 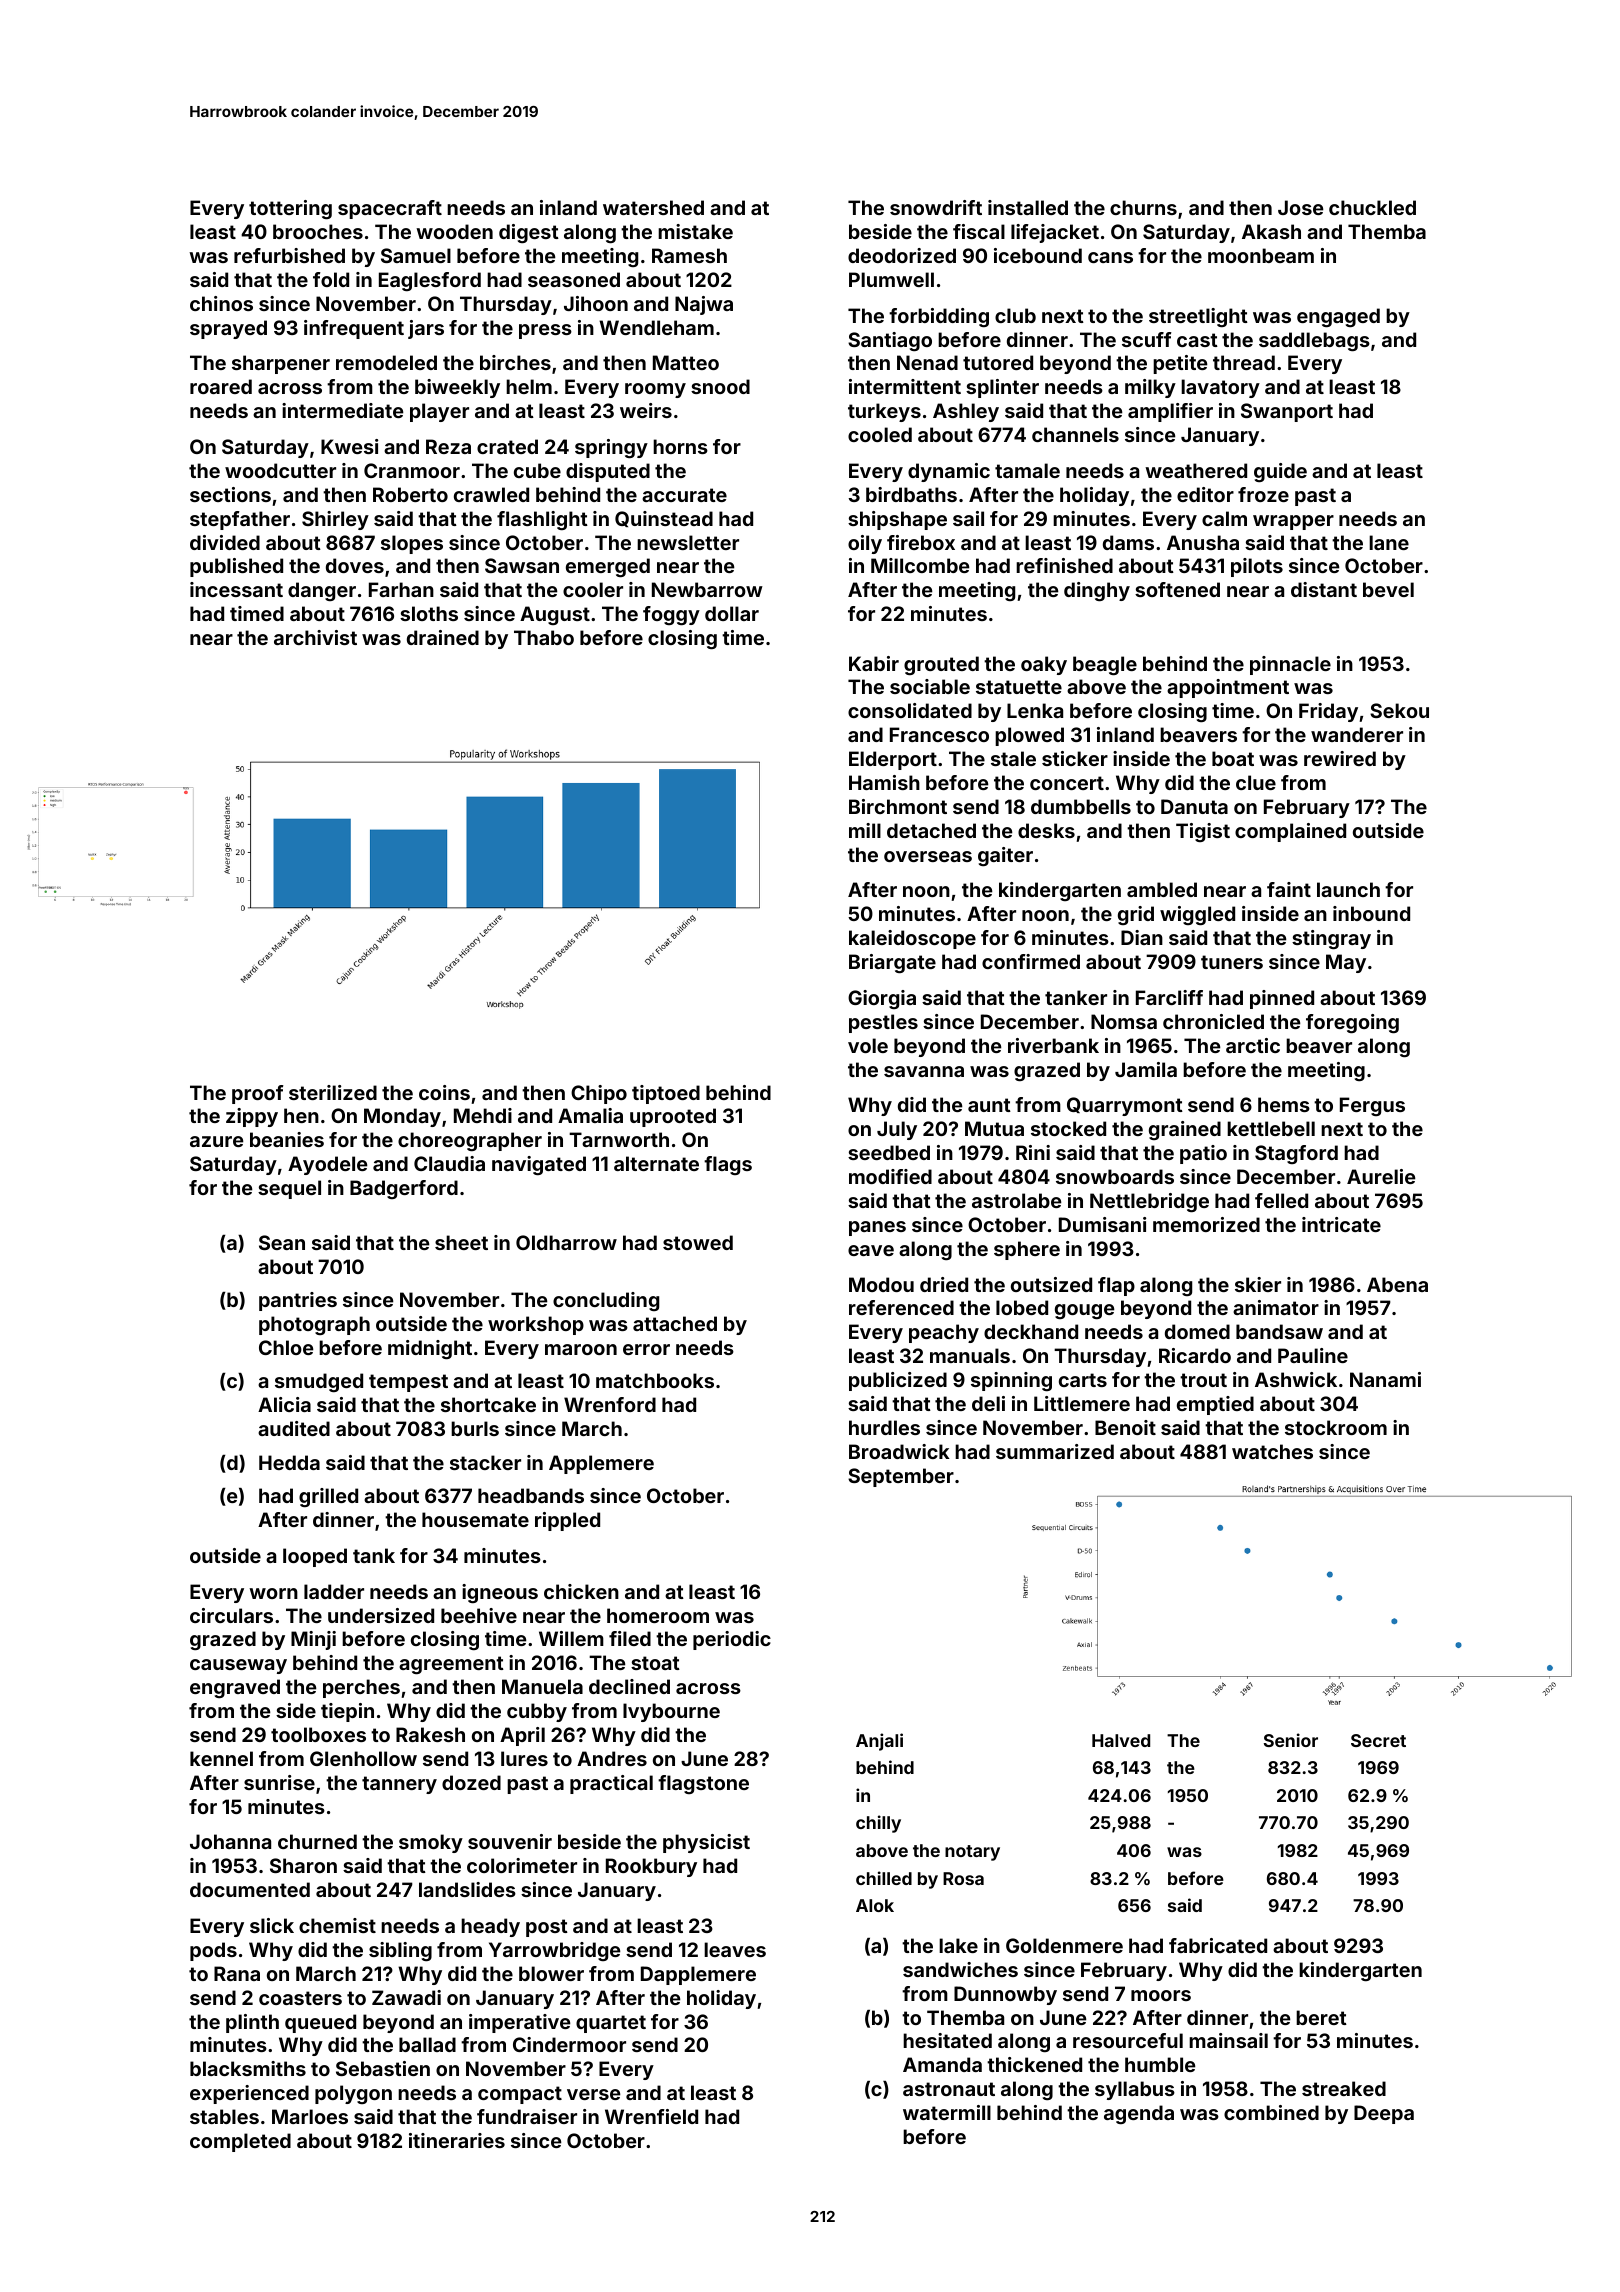 I want to click on sterilized, so click(x=333, y=1092).
